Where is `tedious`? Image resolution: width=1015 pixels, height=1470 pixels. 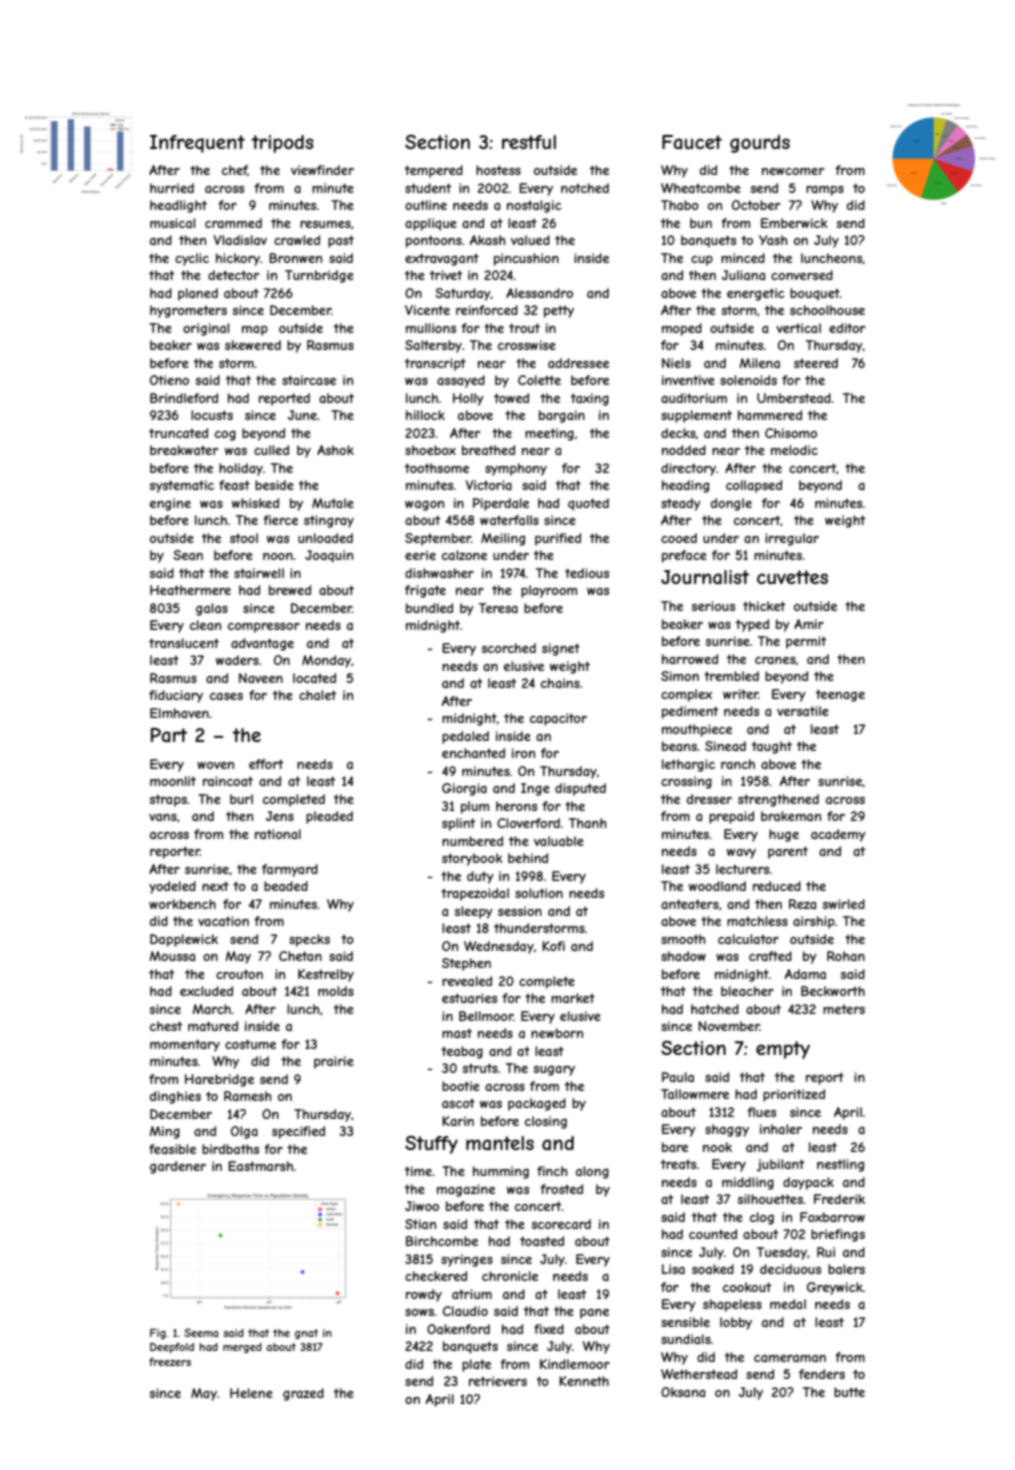 tedious is located at coordinates (587, 573).
